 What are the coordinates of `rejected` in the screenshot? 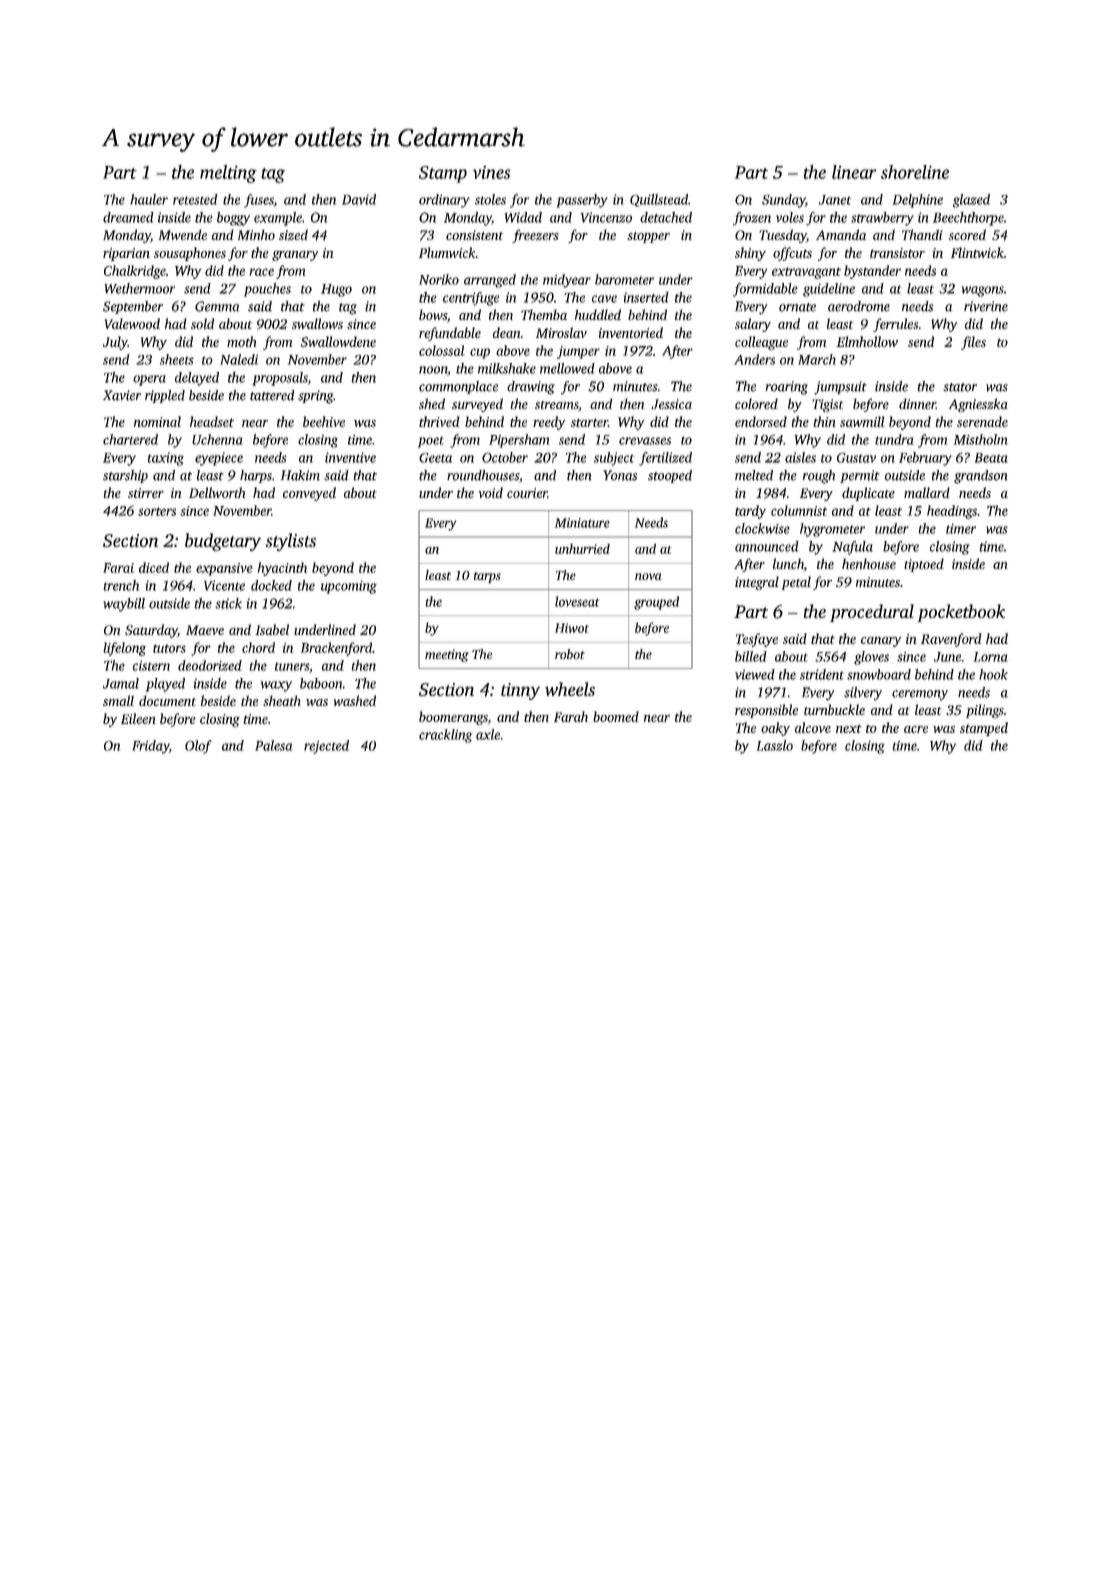 It's located at (326, 747).
